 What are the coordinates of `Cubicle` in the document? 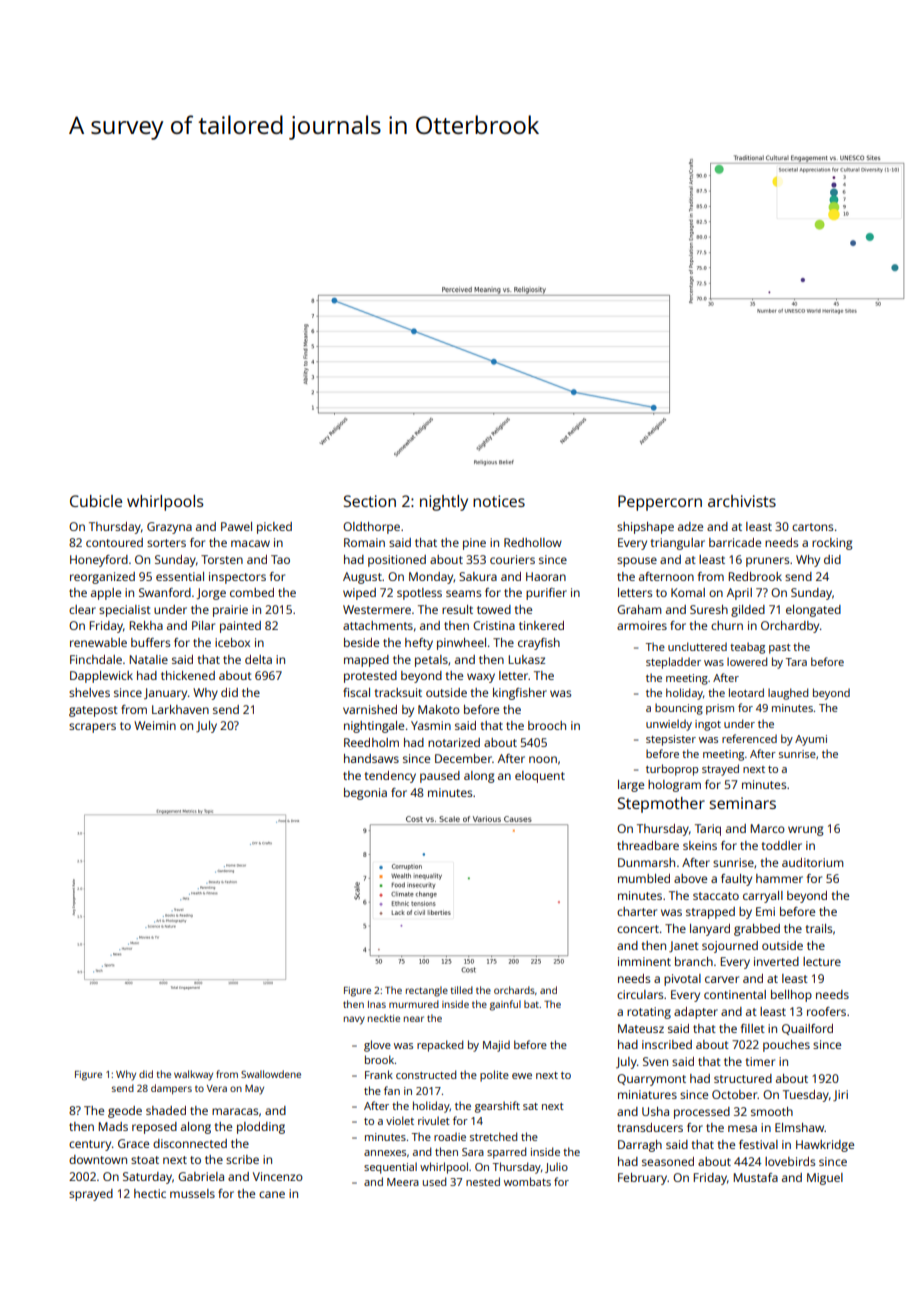 It's located at (96, 501).
